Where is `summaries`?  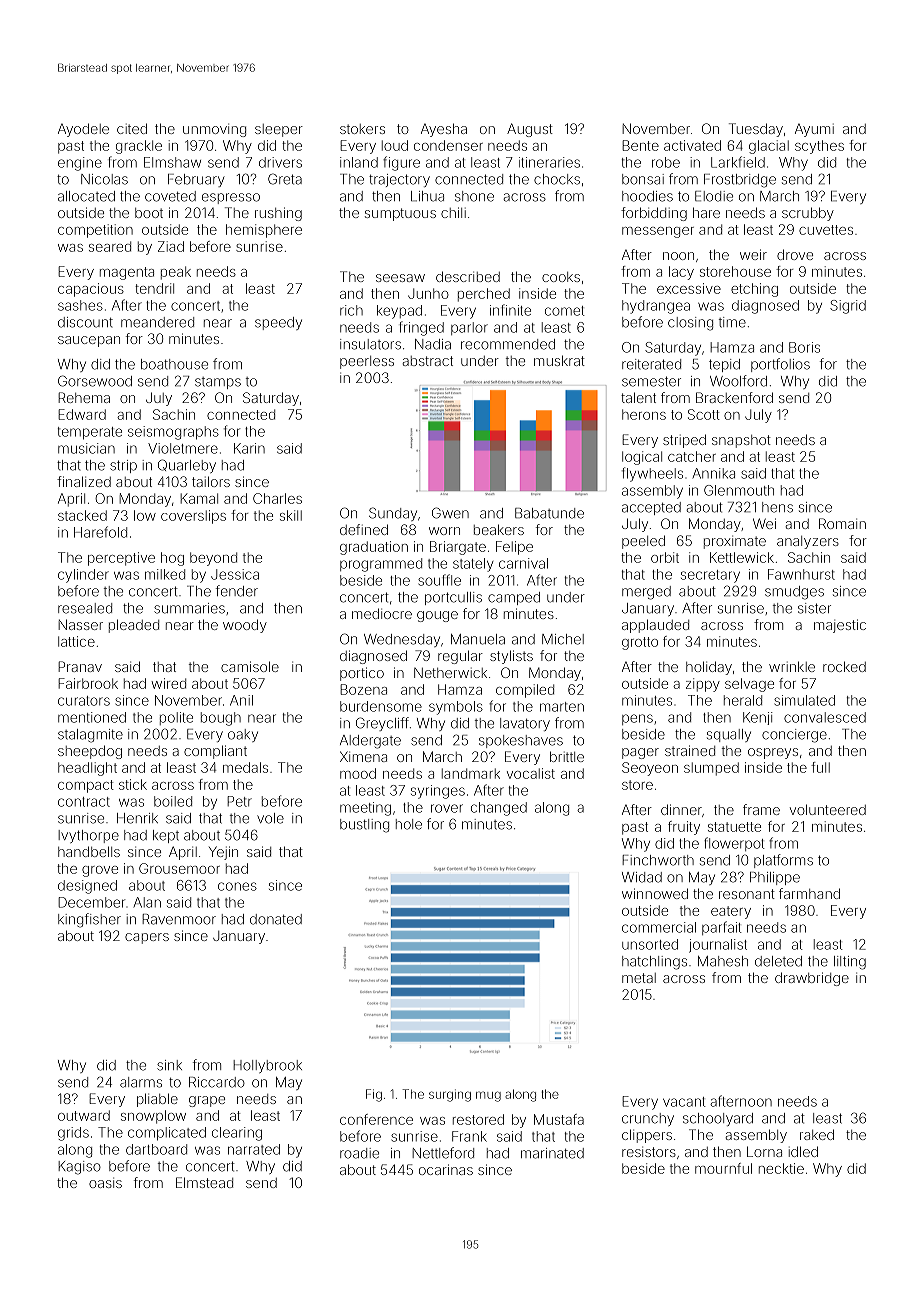
summaries is located at coordinates (189, 608).
